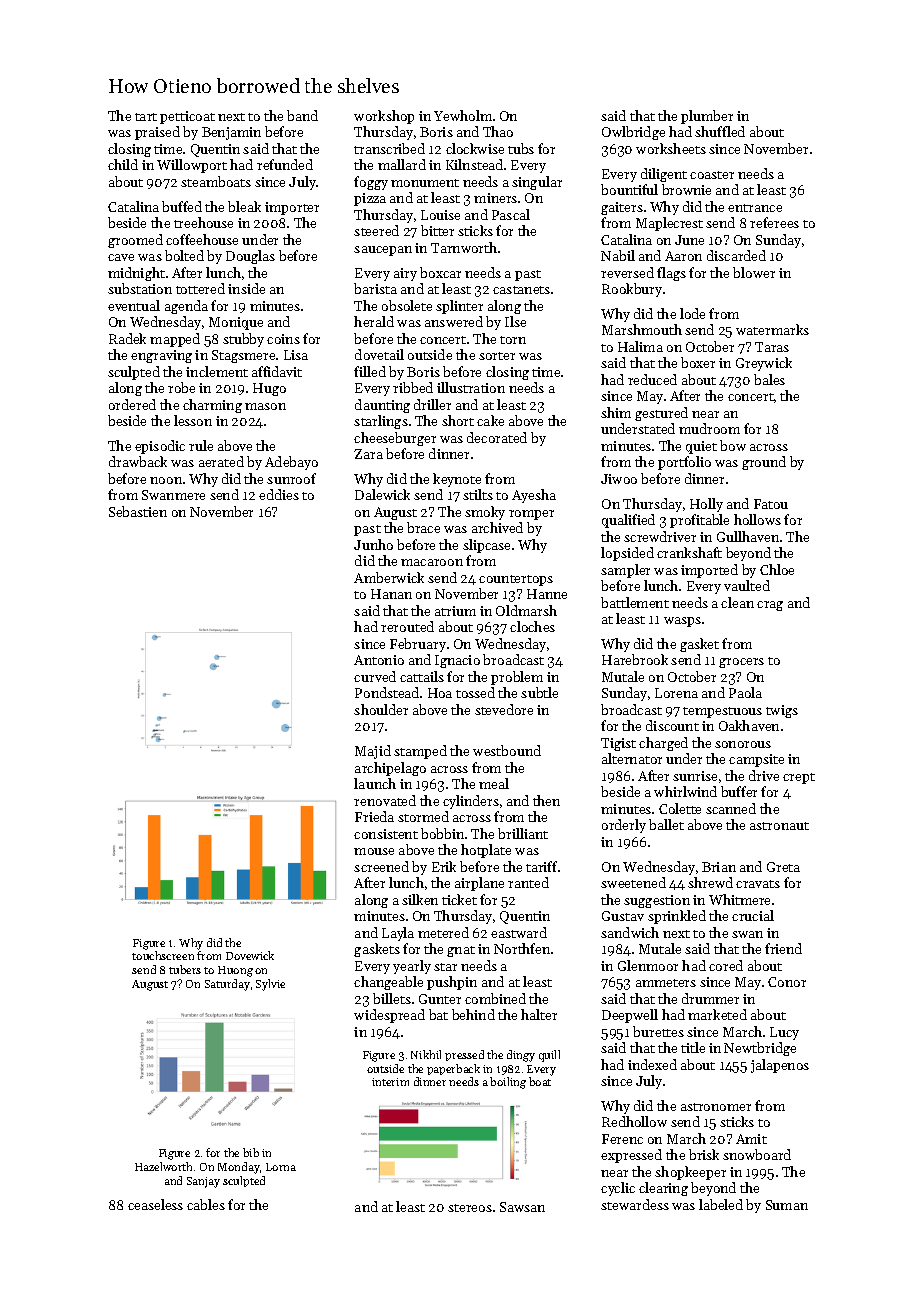 This screenshot has height=1308, width=924. I want to click on launch, so click(375, 783).
